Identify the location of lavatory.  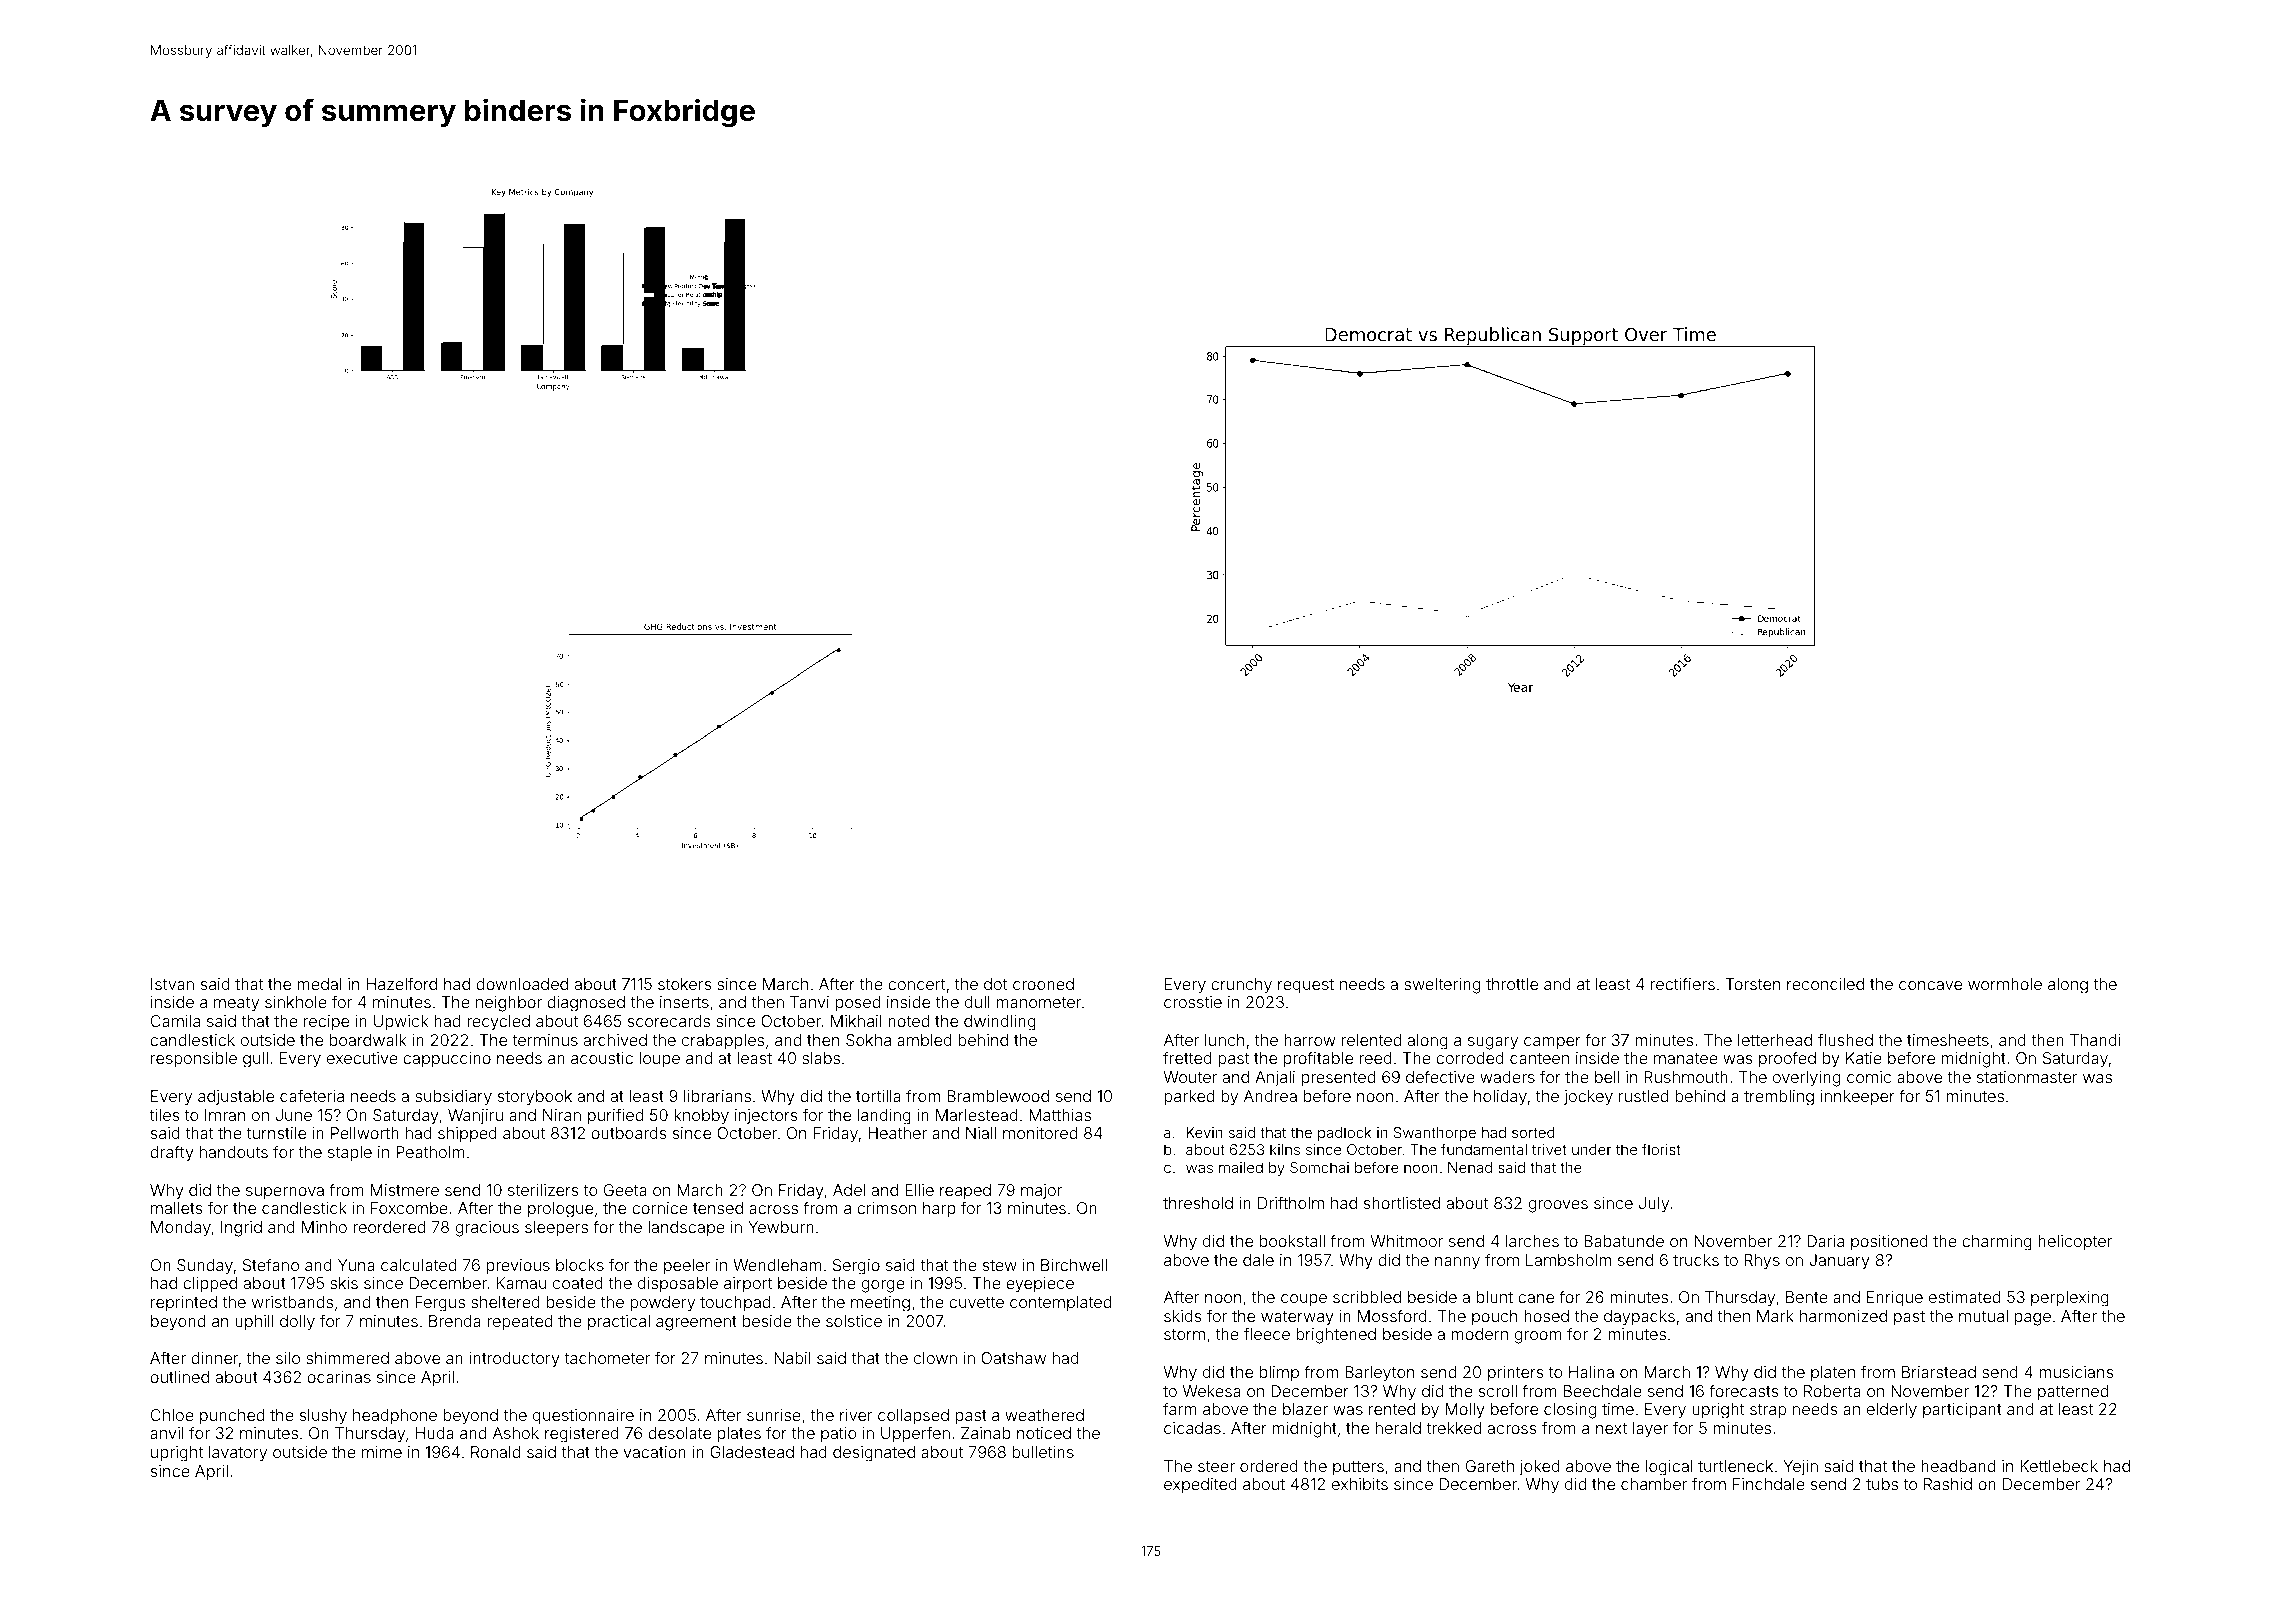
(238, 1454).
